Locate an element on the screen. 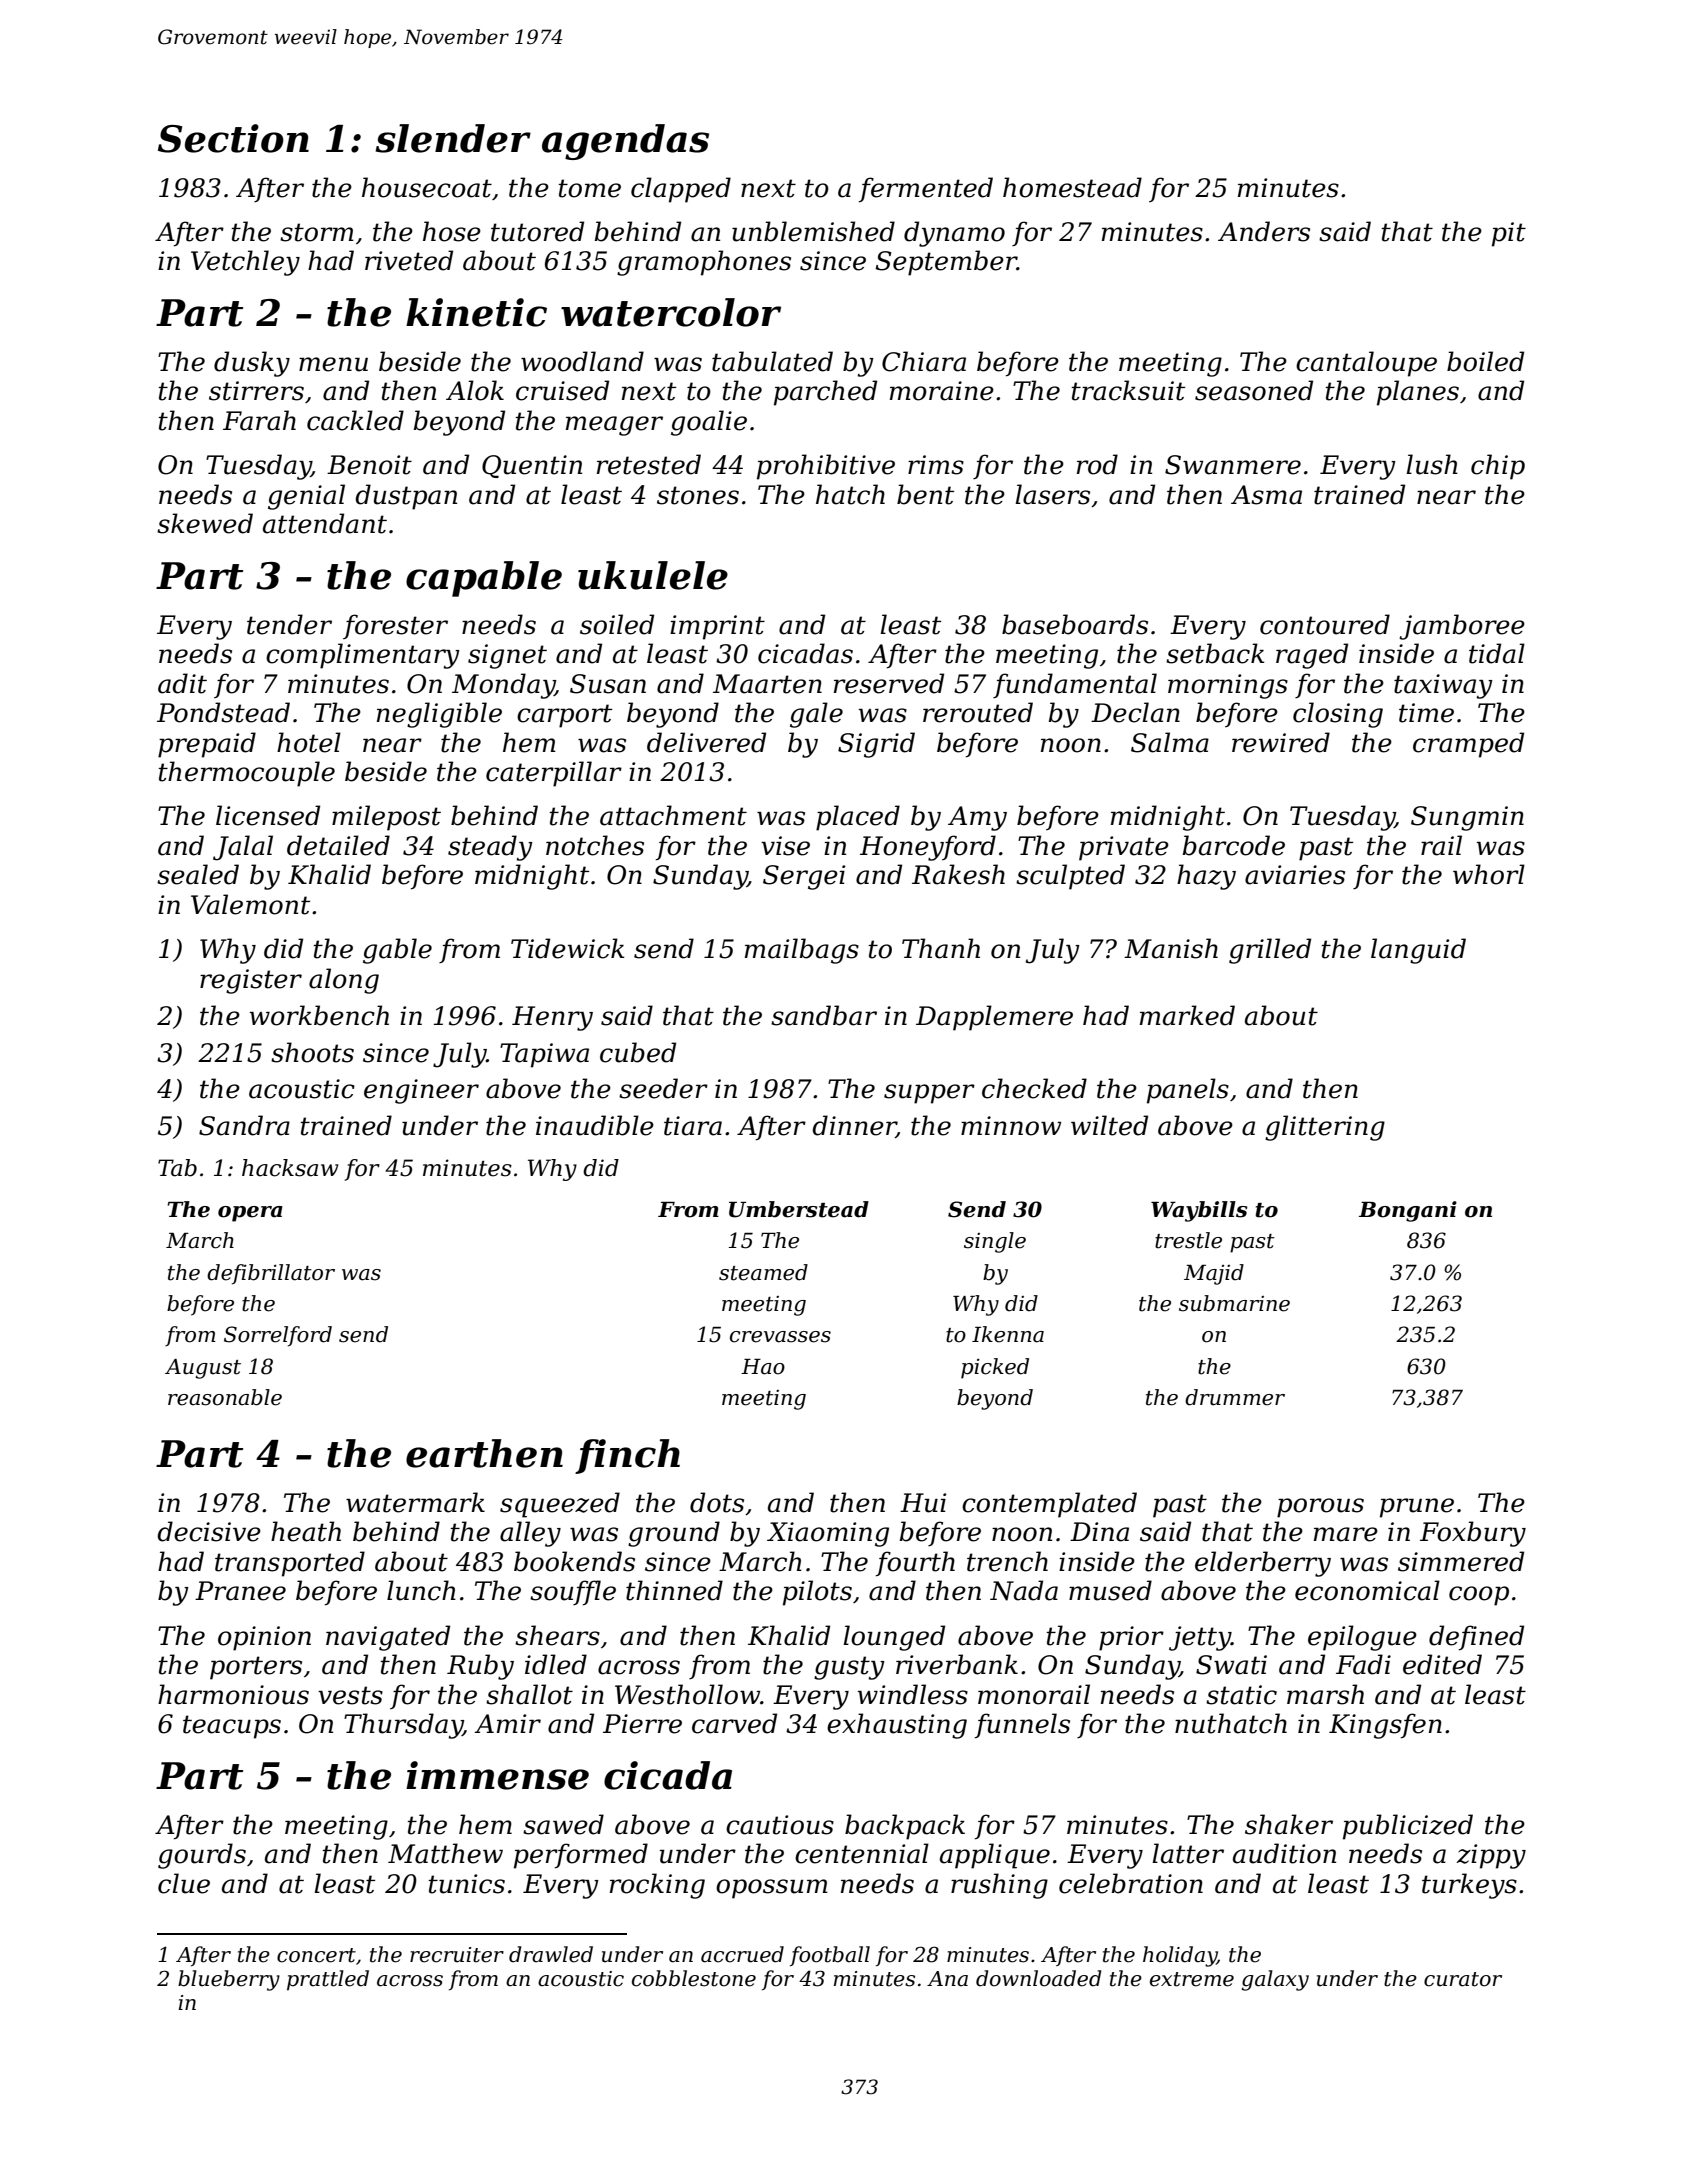  concert is located at coordinates (316, 1955).
